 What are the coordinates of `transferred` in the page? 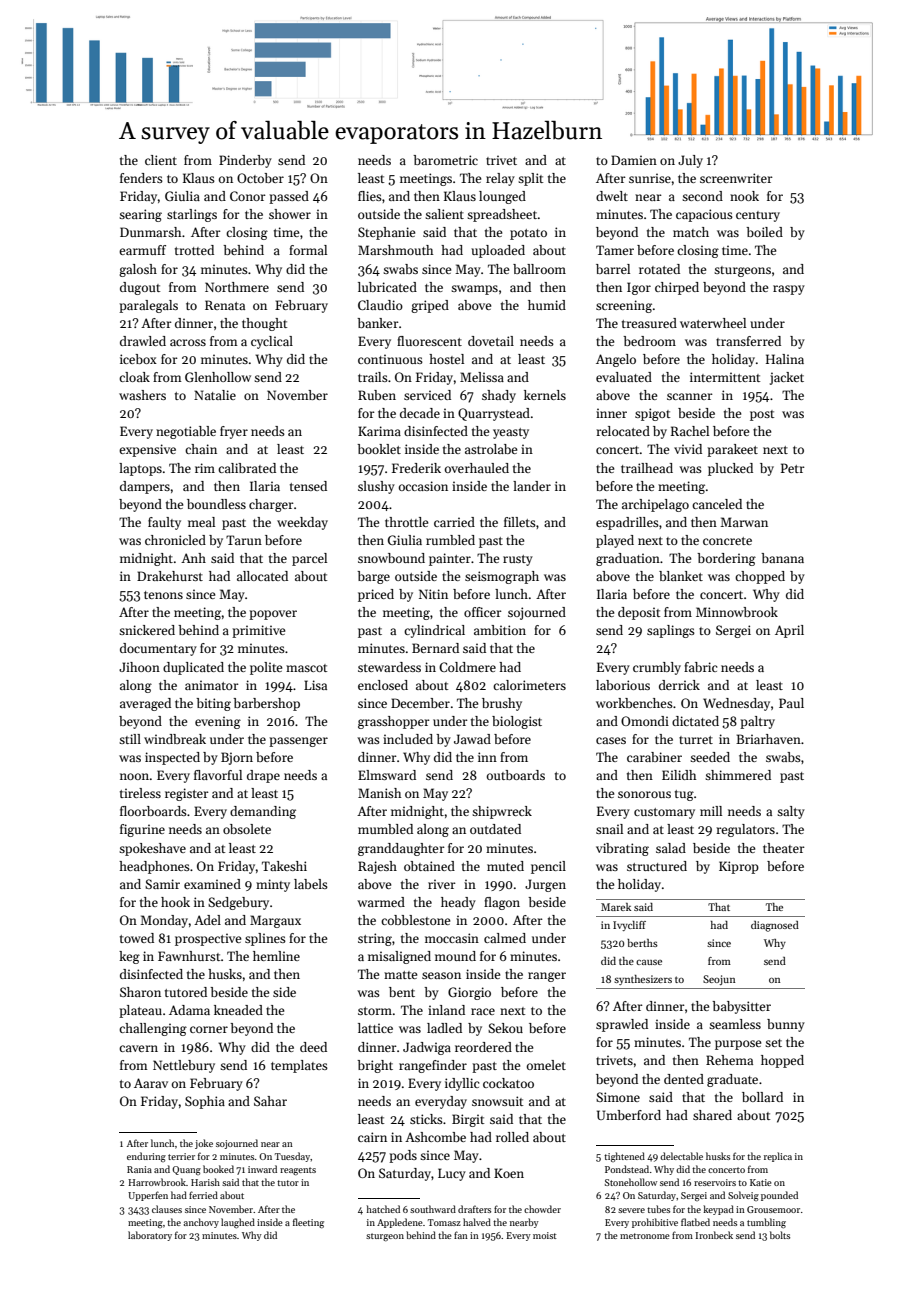 It's located at (748, 341).
